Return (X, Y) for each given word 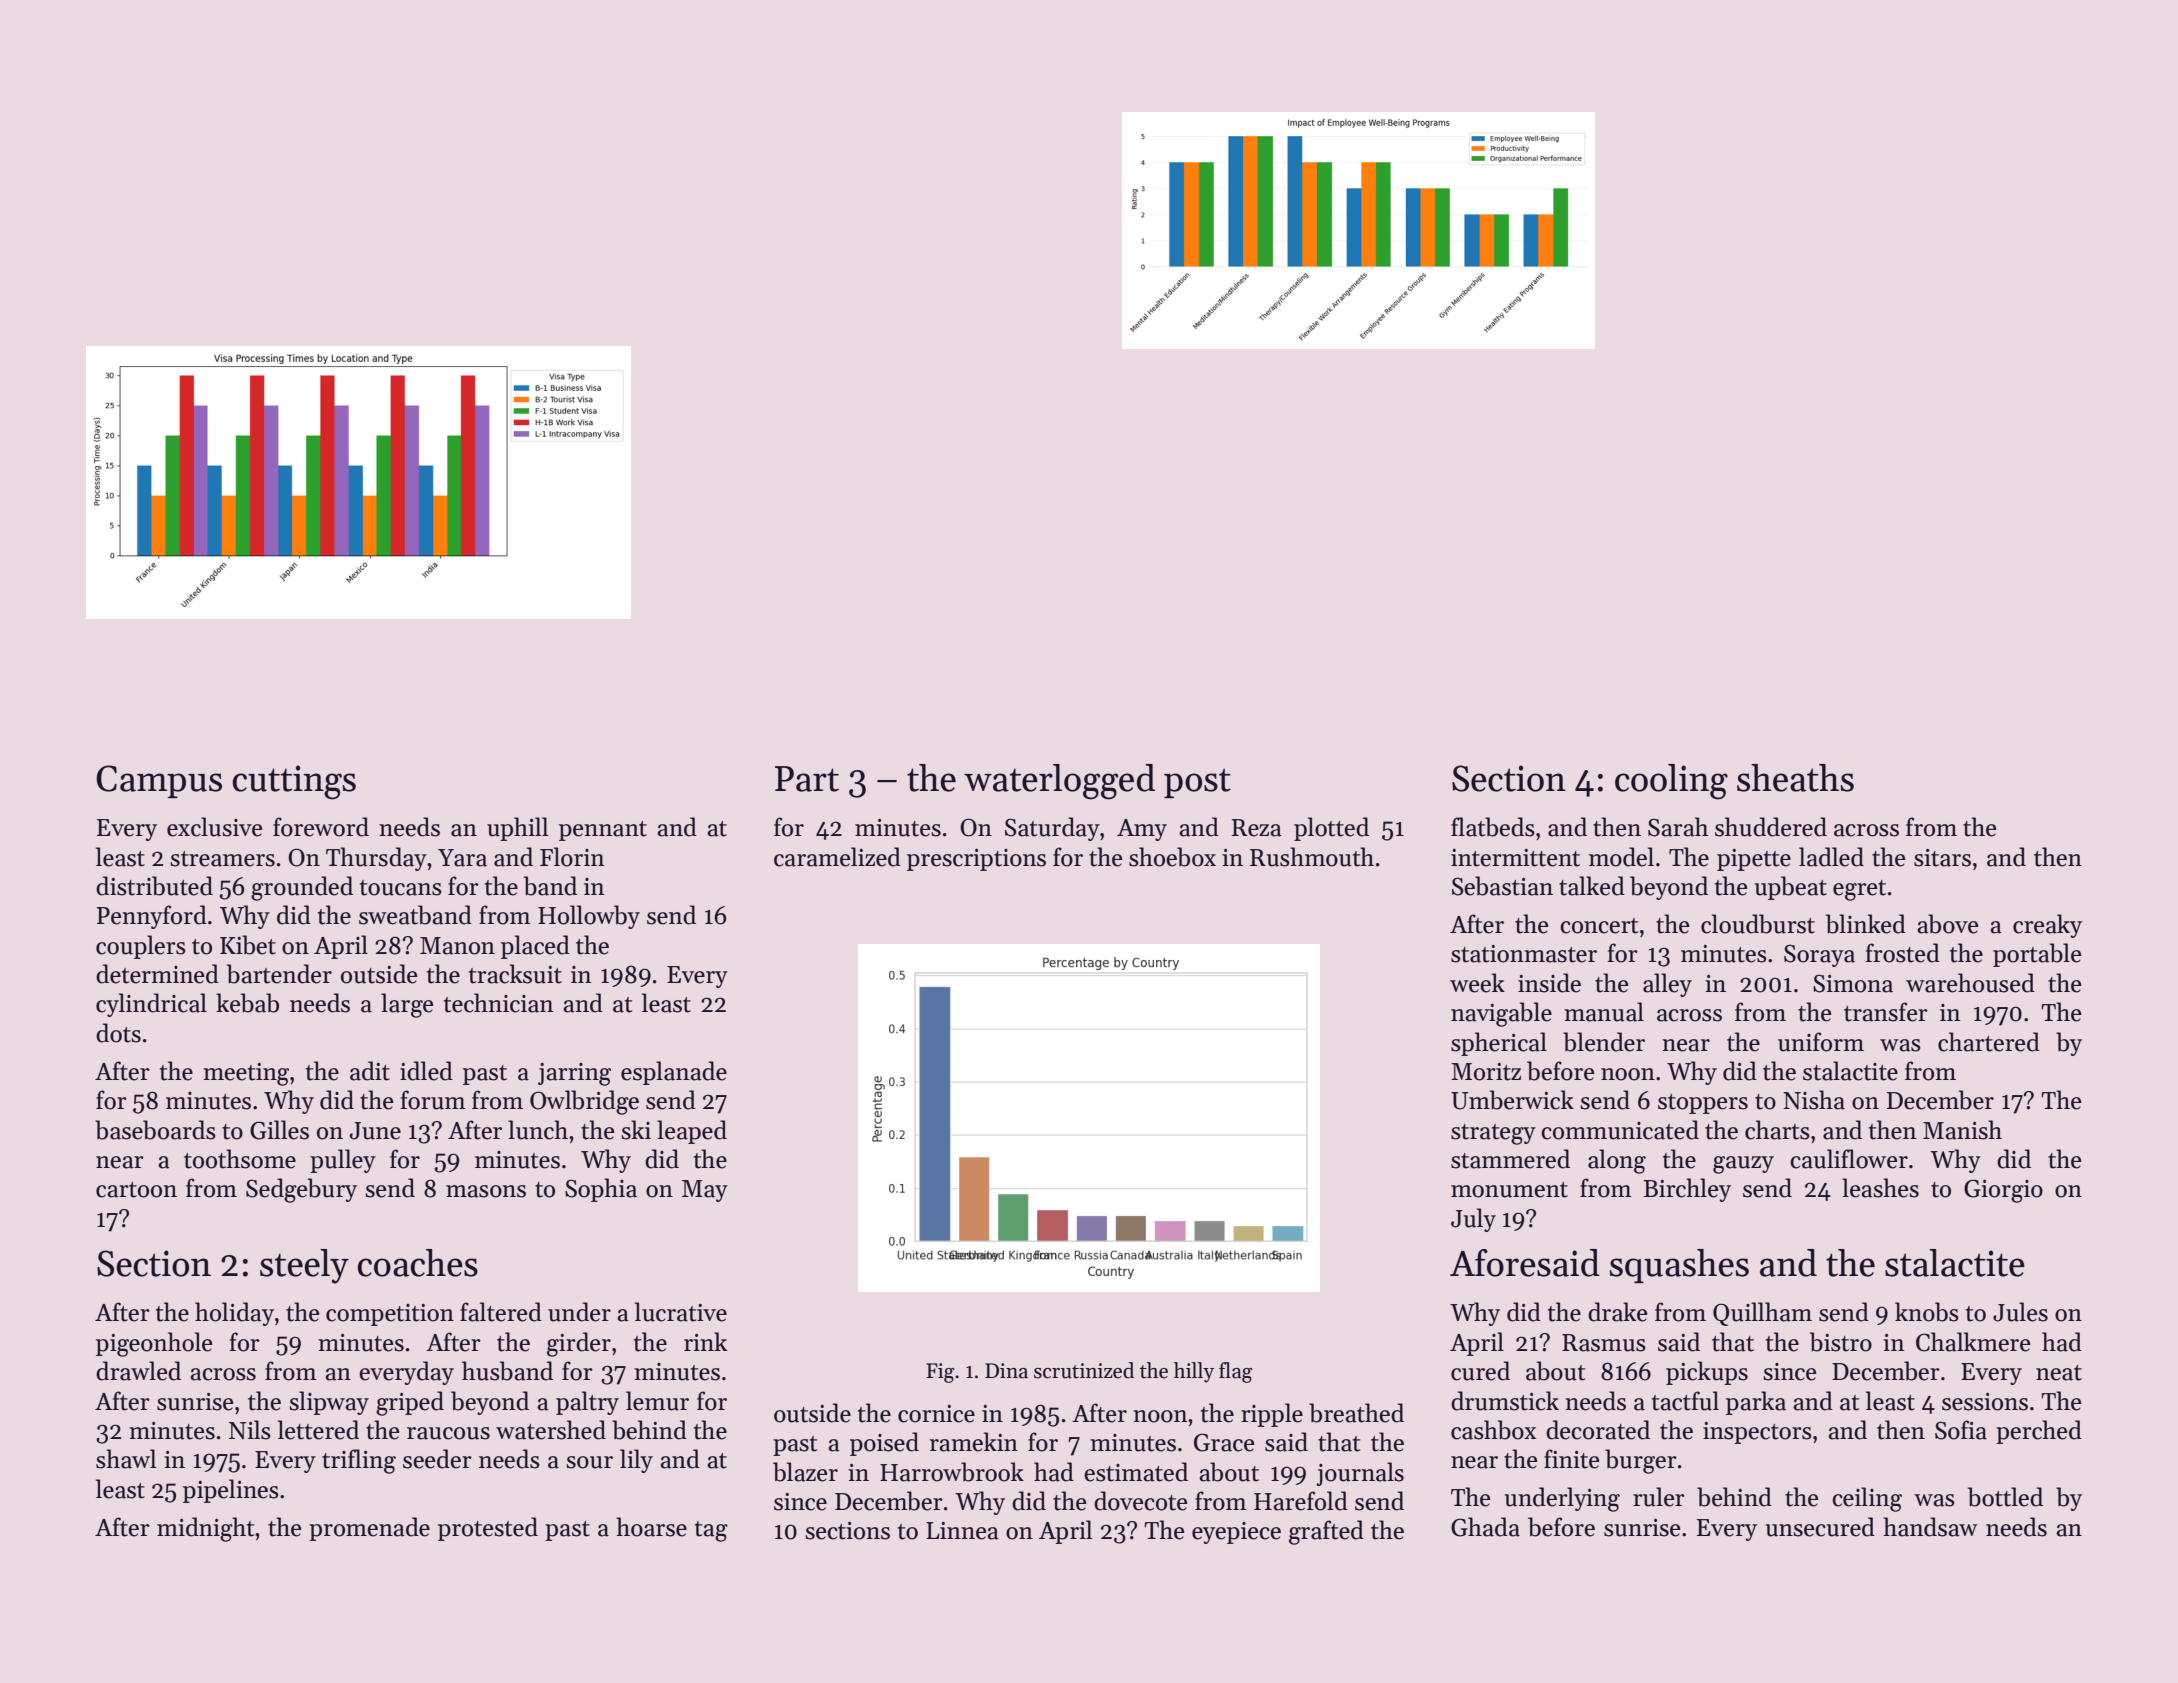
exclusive (214, 827)
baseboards (155, 1130)
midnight (205, 1529)
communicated (1620, 1130)
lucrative (681, 1312)
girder (579, 1344)
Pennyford (152, 917)
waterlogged (1059, 782)
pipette (1754, 860)
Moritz (1486, 1072)
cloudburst (1758, 924)
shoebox (1172, 857)
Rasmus (1604, 1343)
